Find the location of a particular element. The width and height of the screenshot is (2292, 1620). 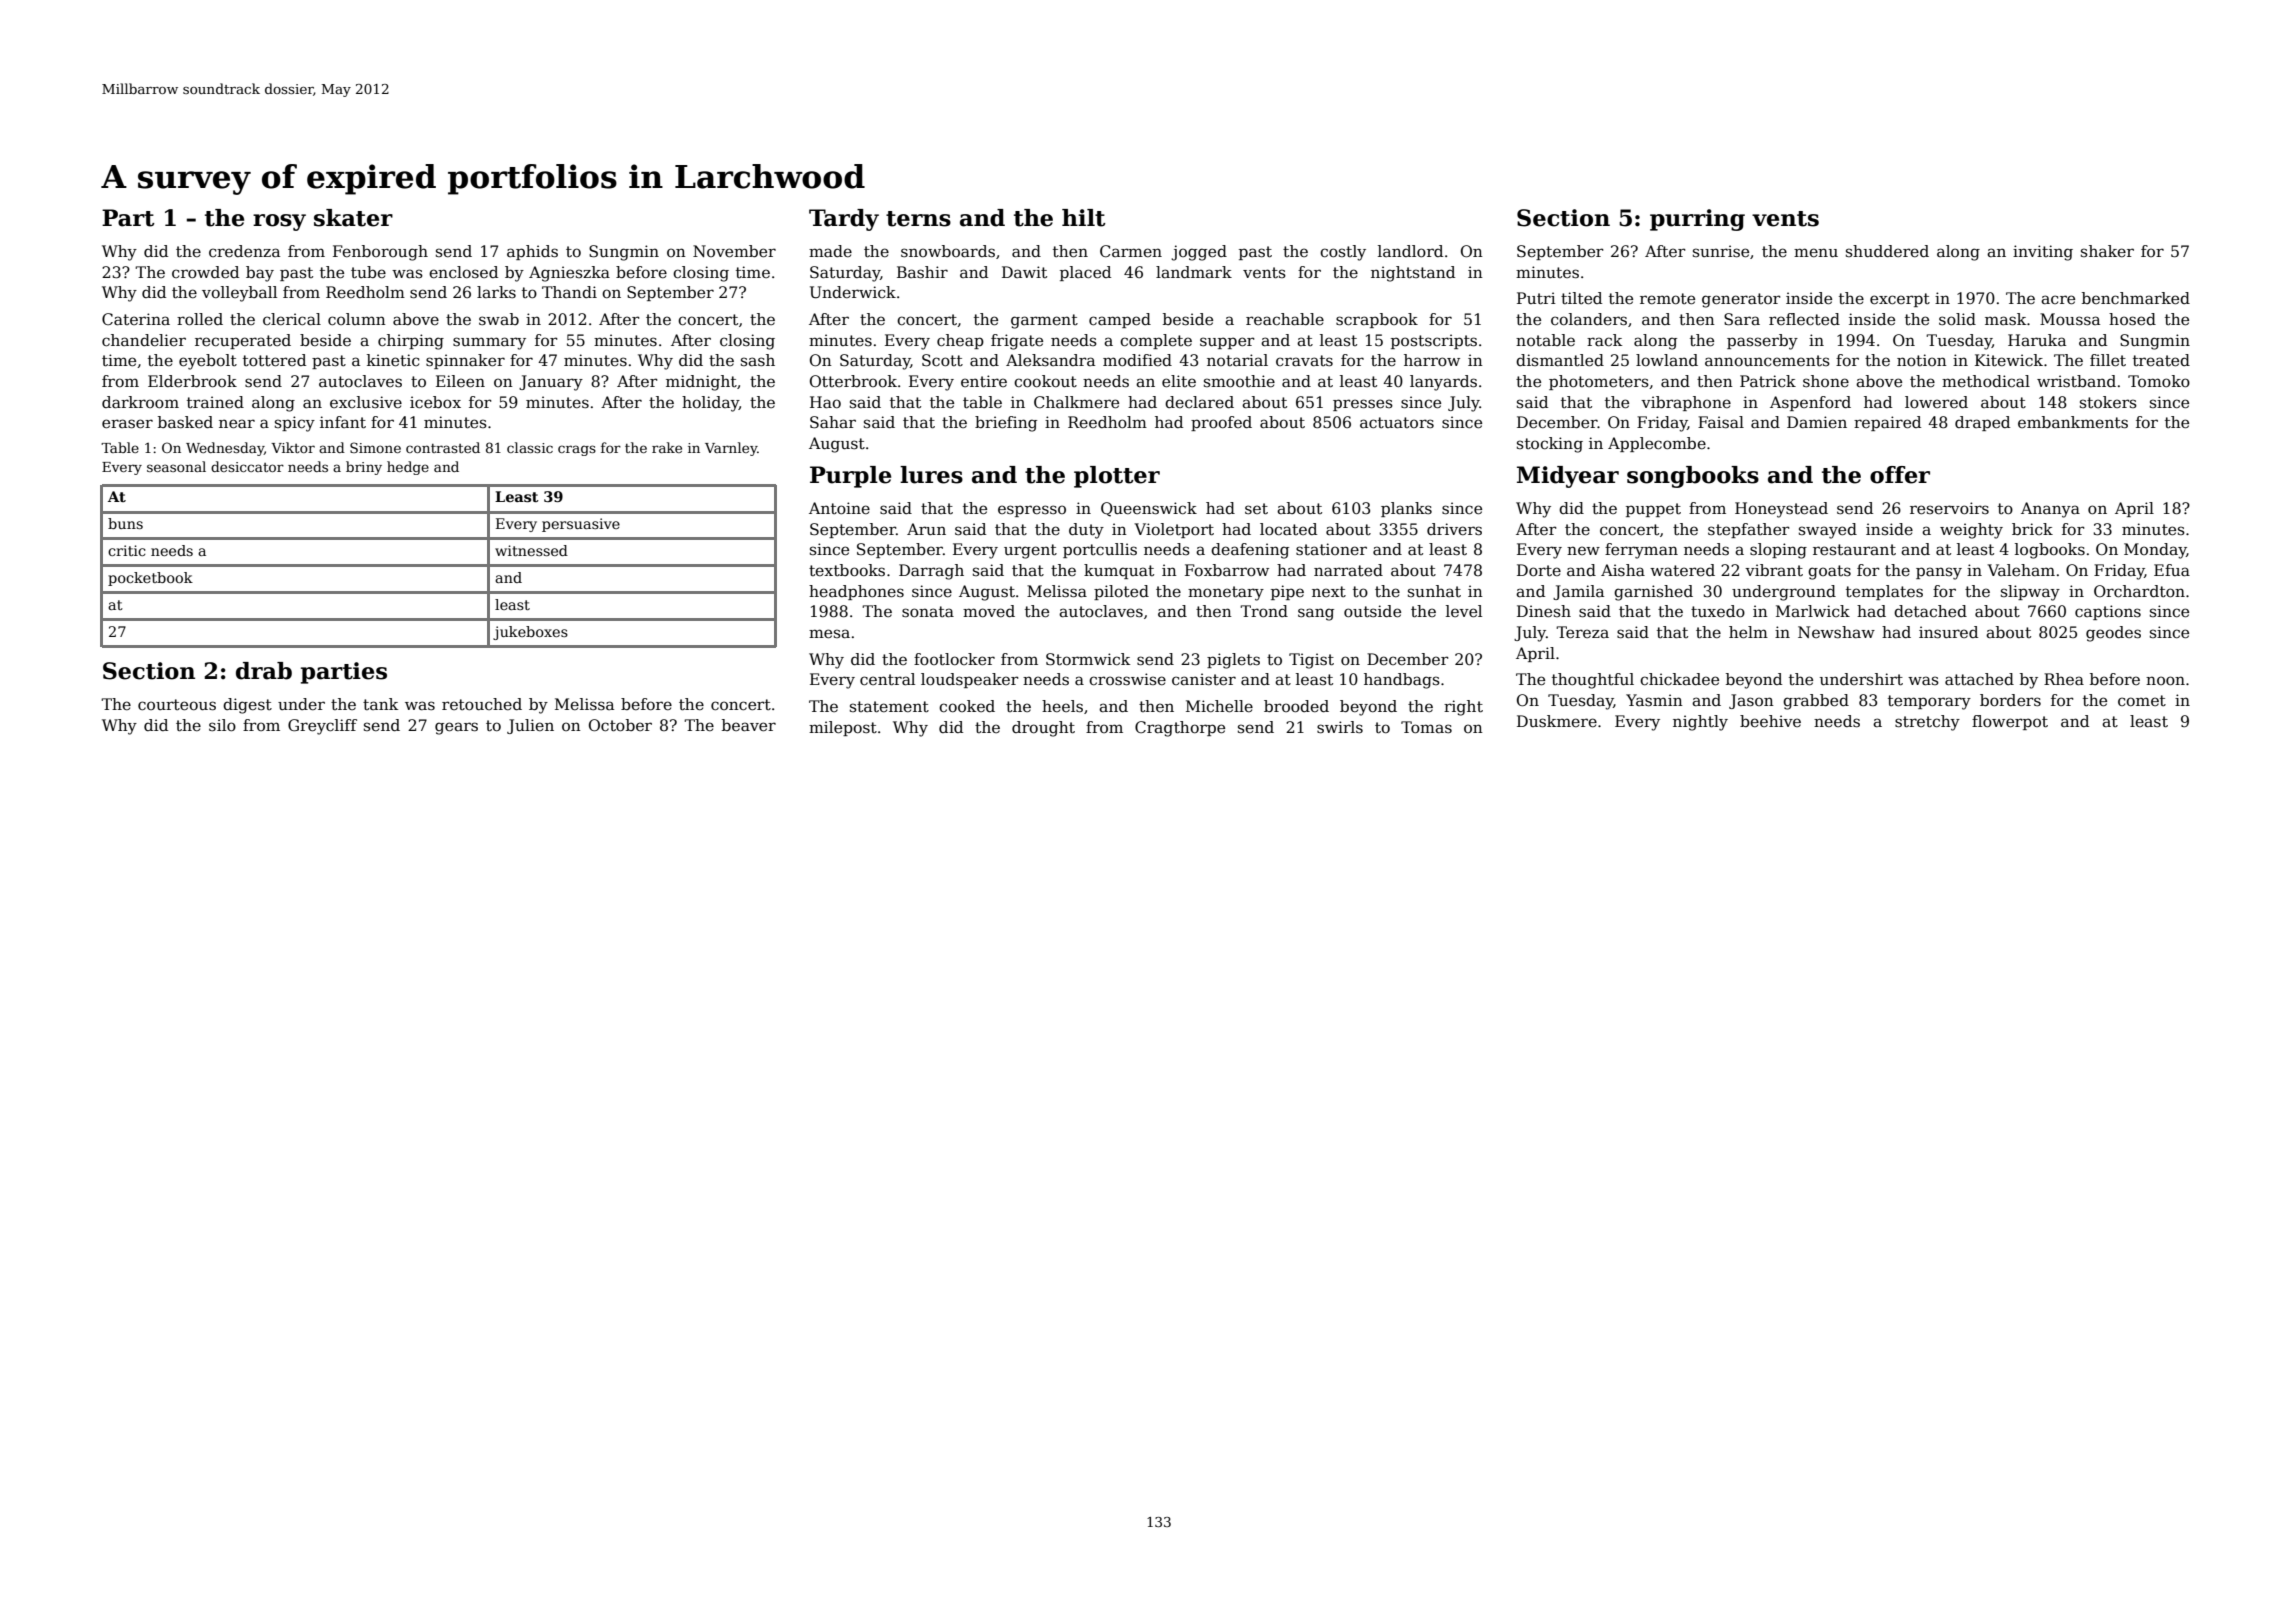

cravats is located at coordinates (1304, 361).
